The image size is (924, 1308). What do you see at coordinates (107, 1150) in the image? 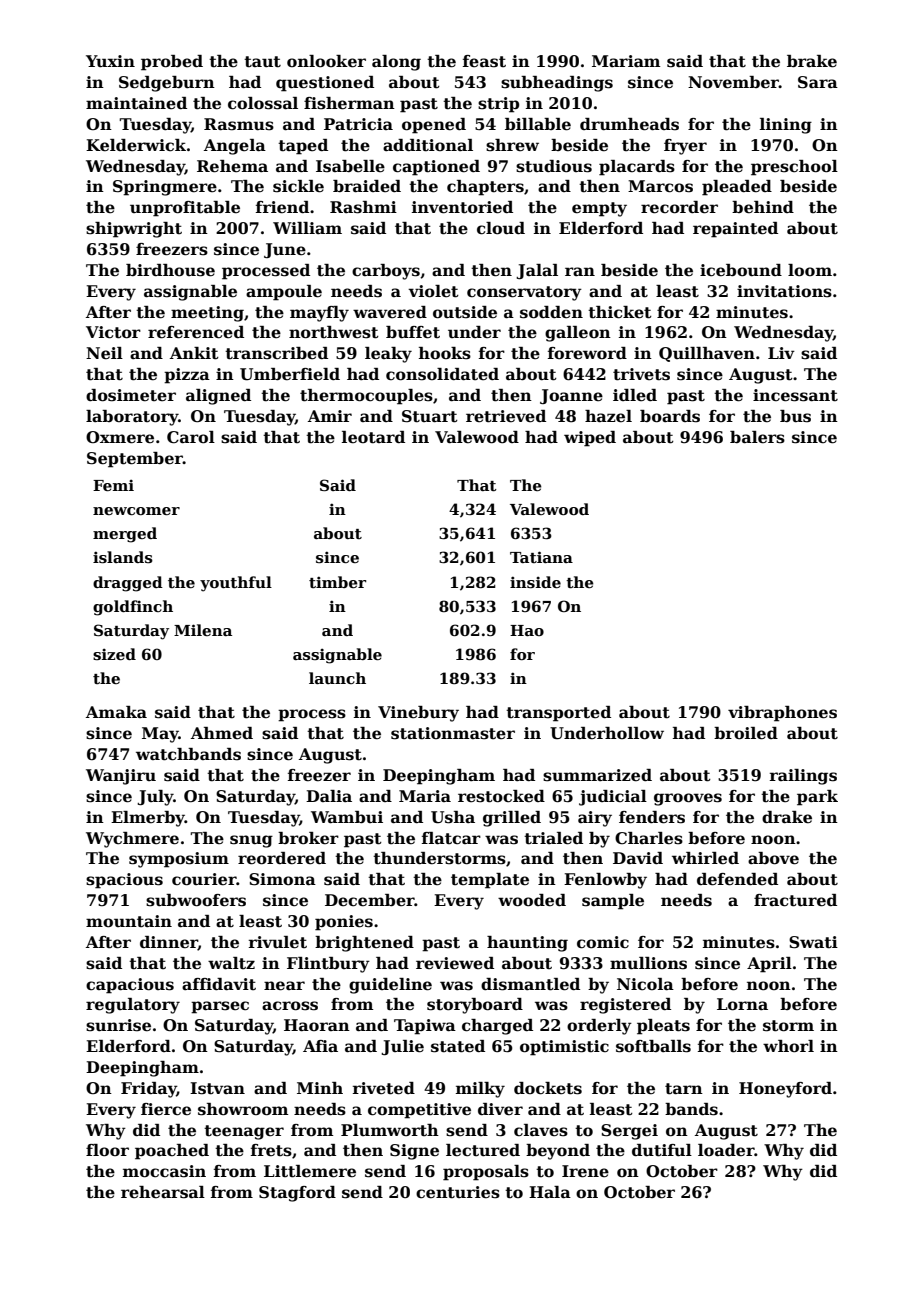
I see `floor` at bounding box center [107, 1150].
